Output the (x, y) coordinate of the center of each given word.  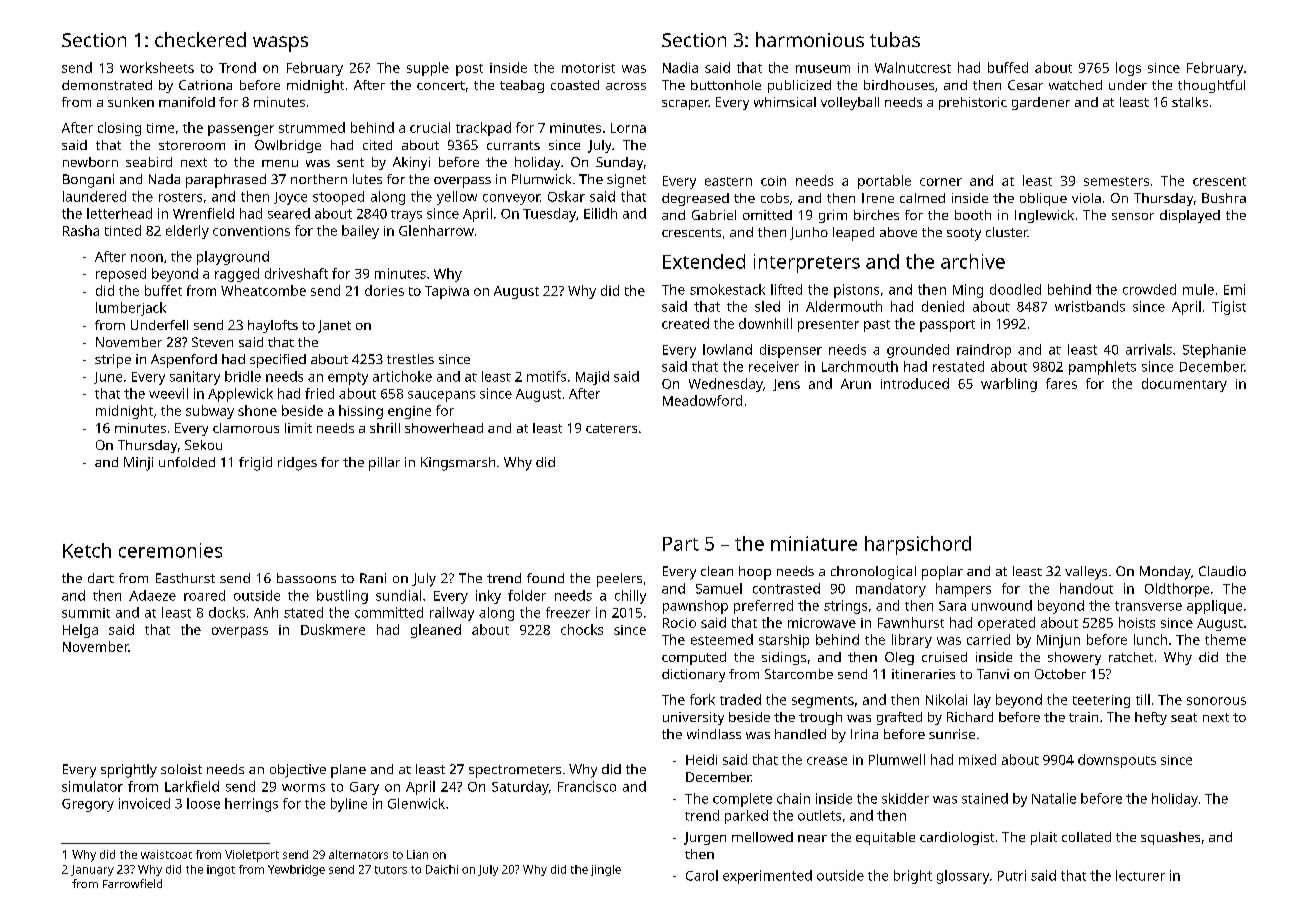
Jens (786, 385)
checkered (200, 39)
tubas (895, 39)
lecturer (1140, 875)
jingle (606, 870)
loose (203, 803)
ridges (297, 464)
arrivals (1149, 349)
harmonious (810, 39)
